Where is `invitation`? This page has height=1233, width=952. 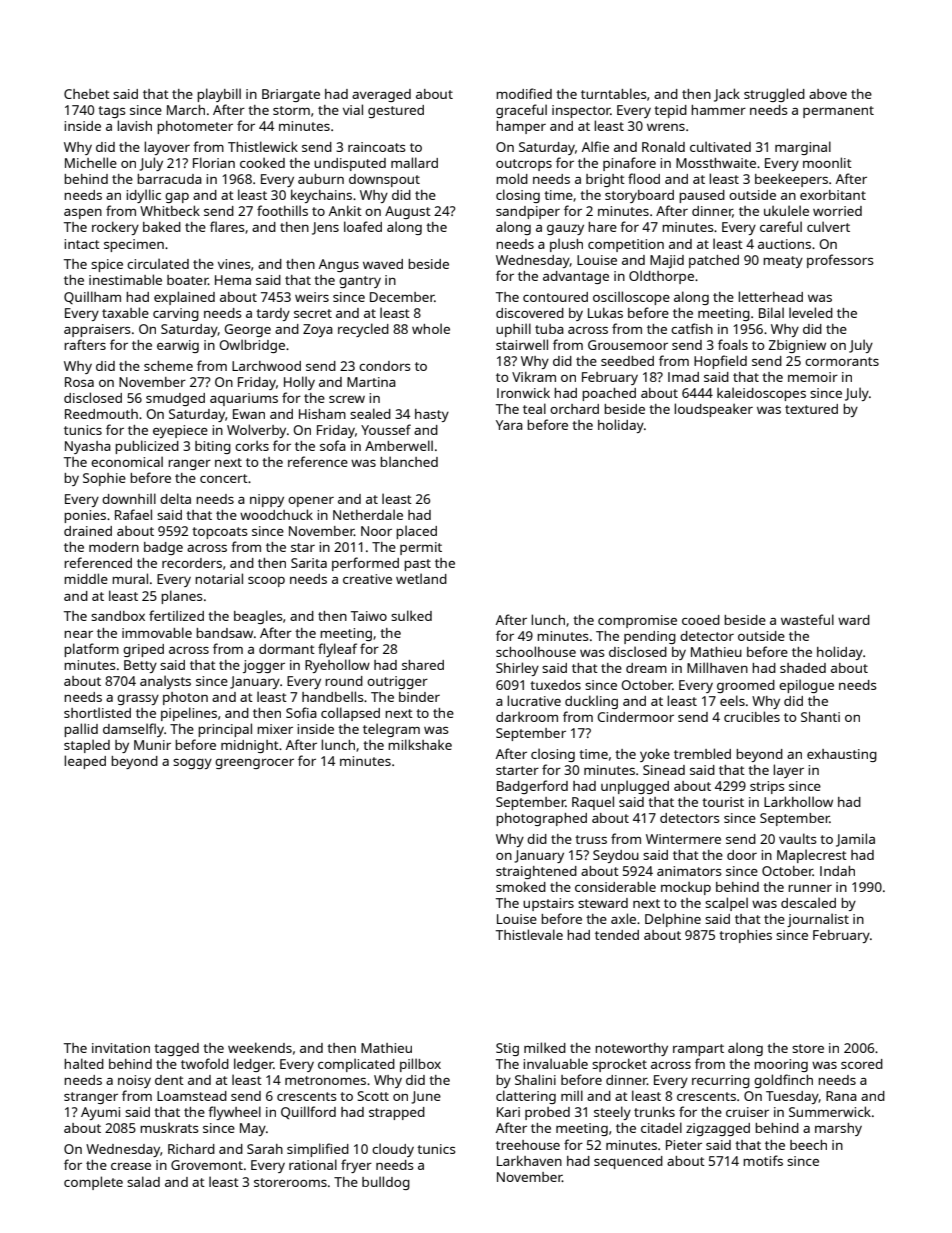
invitation is located at coordinates (121, 1048).
